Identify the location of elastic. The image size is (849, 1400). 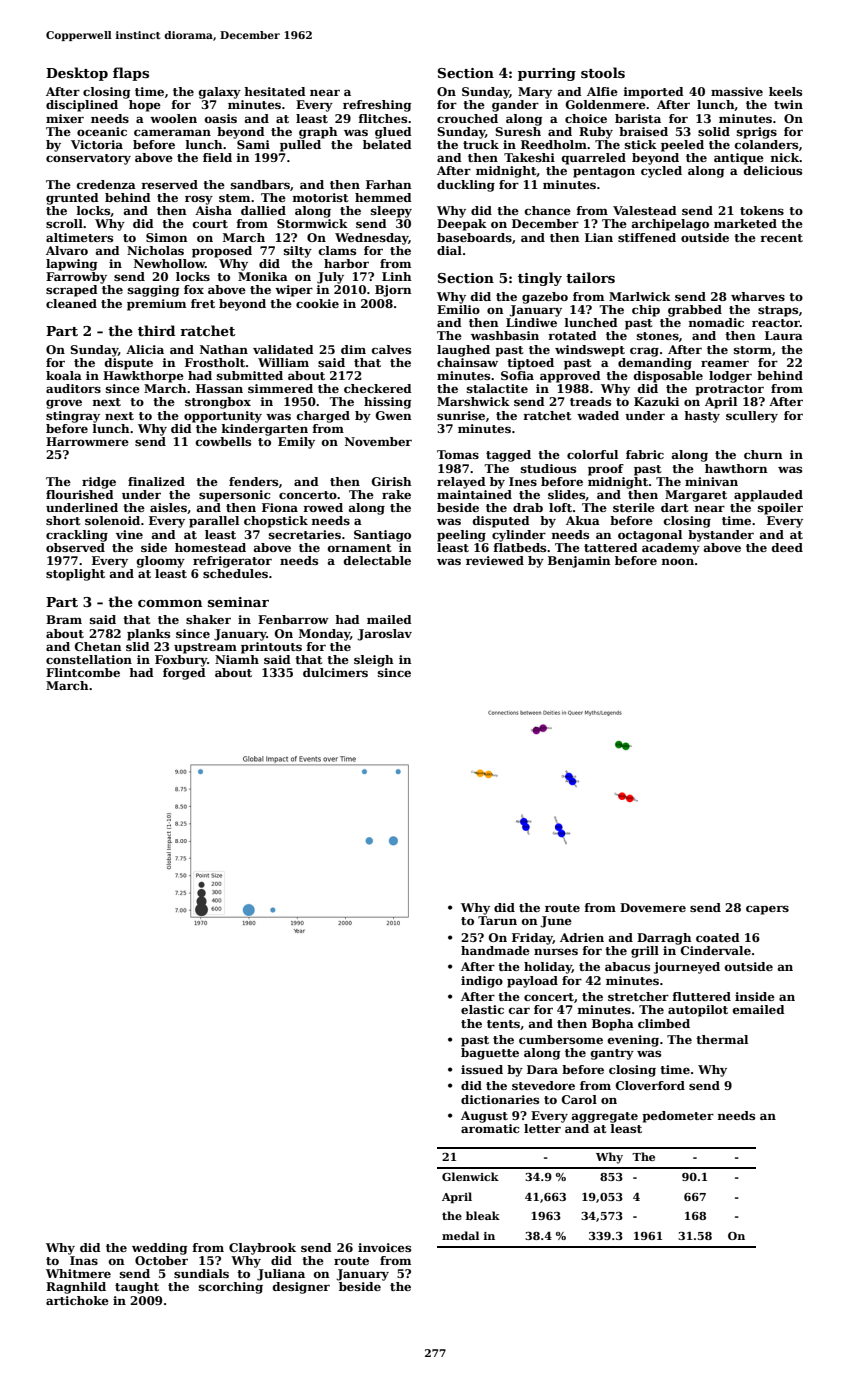
(482, 1009).
